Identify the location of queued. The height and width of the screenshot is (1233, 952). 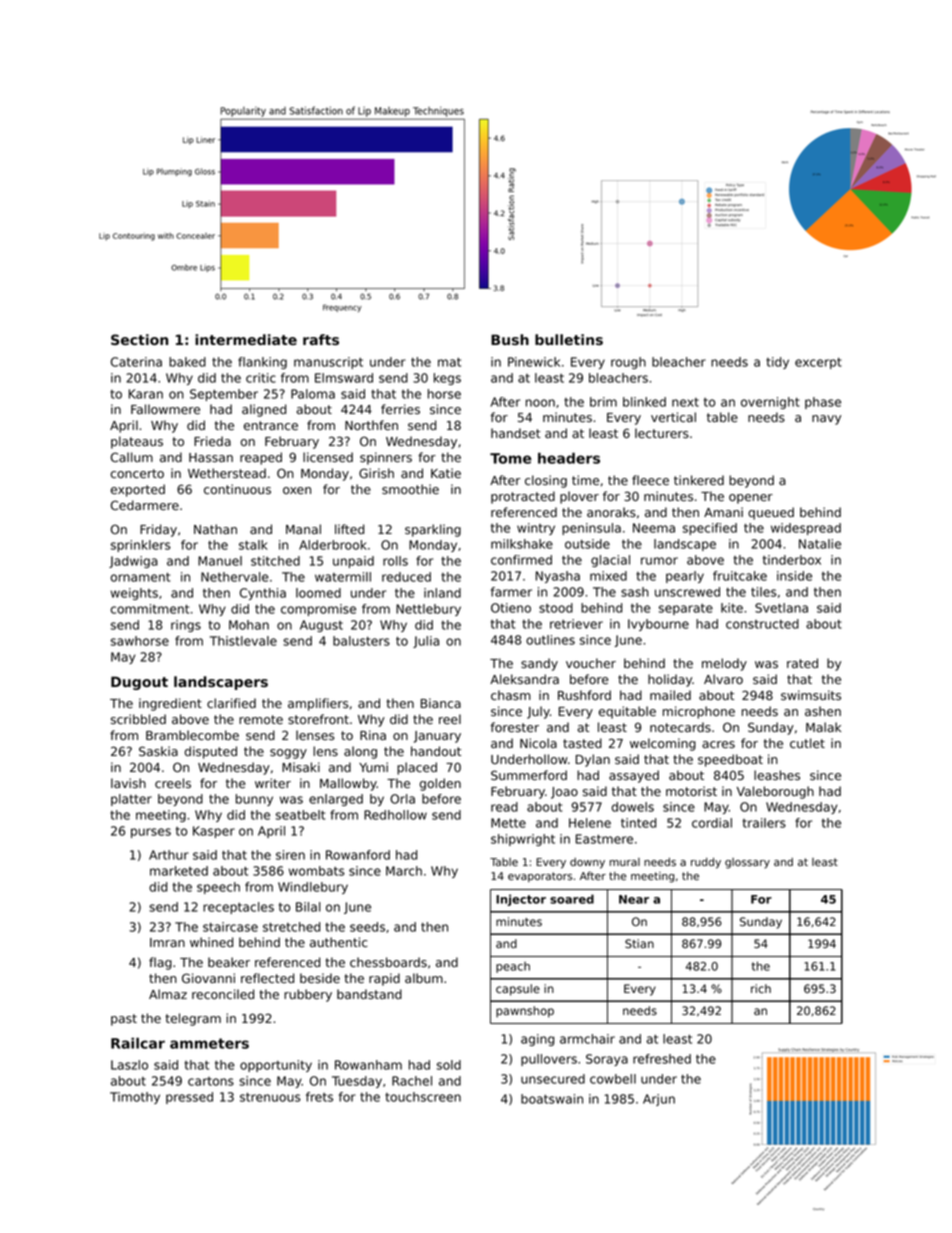
(771, 513).
